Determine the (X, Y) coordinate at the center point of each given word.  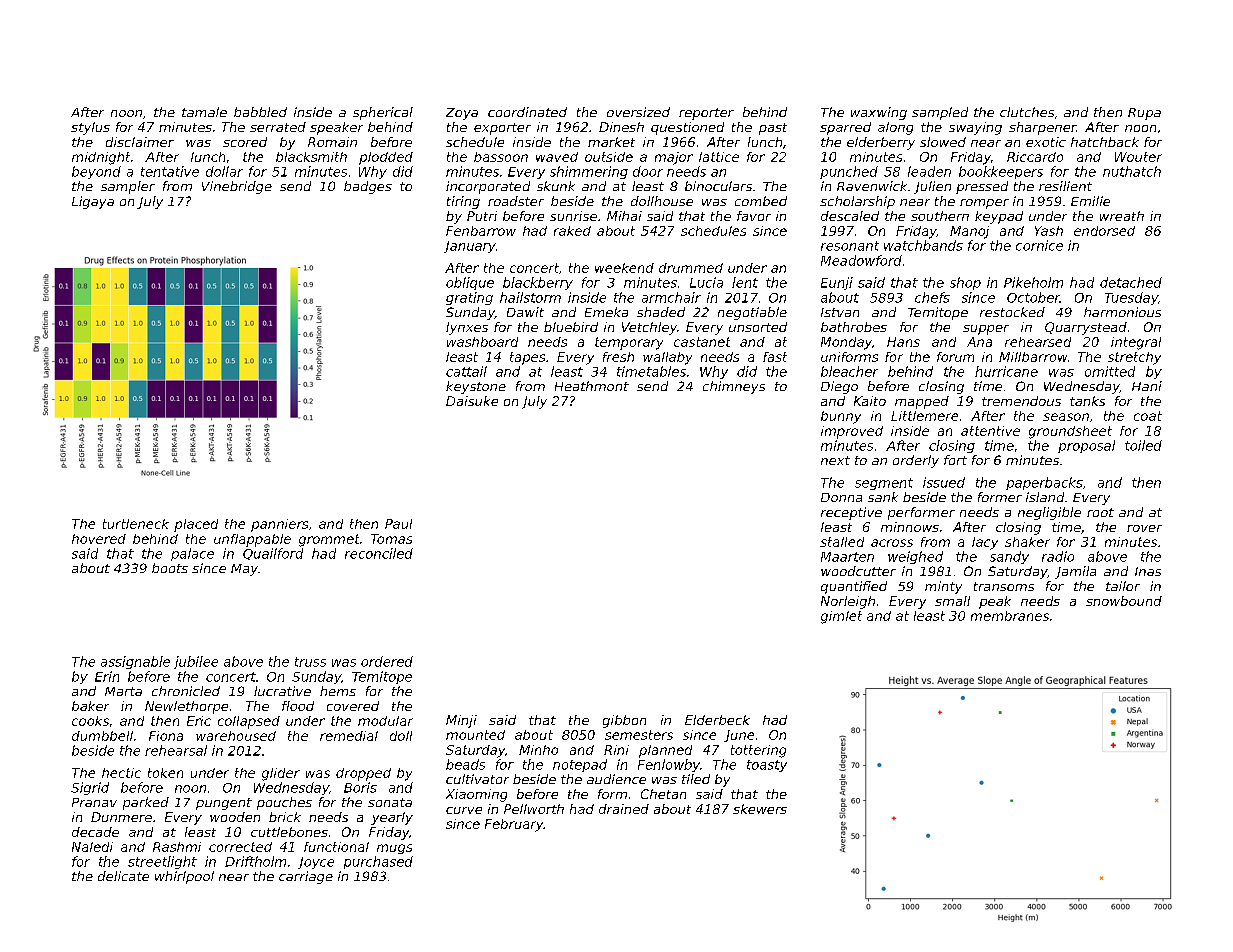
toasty (767, 766)
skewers (760, 809)
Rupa (1144, 114)
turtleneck (136, 524)
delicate (123, 876)
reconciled (379, 553)
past (773, 129)
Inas (1148, 571)
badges (368, 187)
